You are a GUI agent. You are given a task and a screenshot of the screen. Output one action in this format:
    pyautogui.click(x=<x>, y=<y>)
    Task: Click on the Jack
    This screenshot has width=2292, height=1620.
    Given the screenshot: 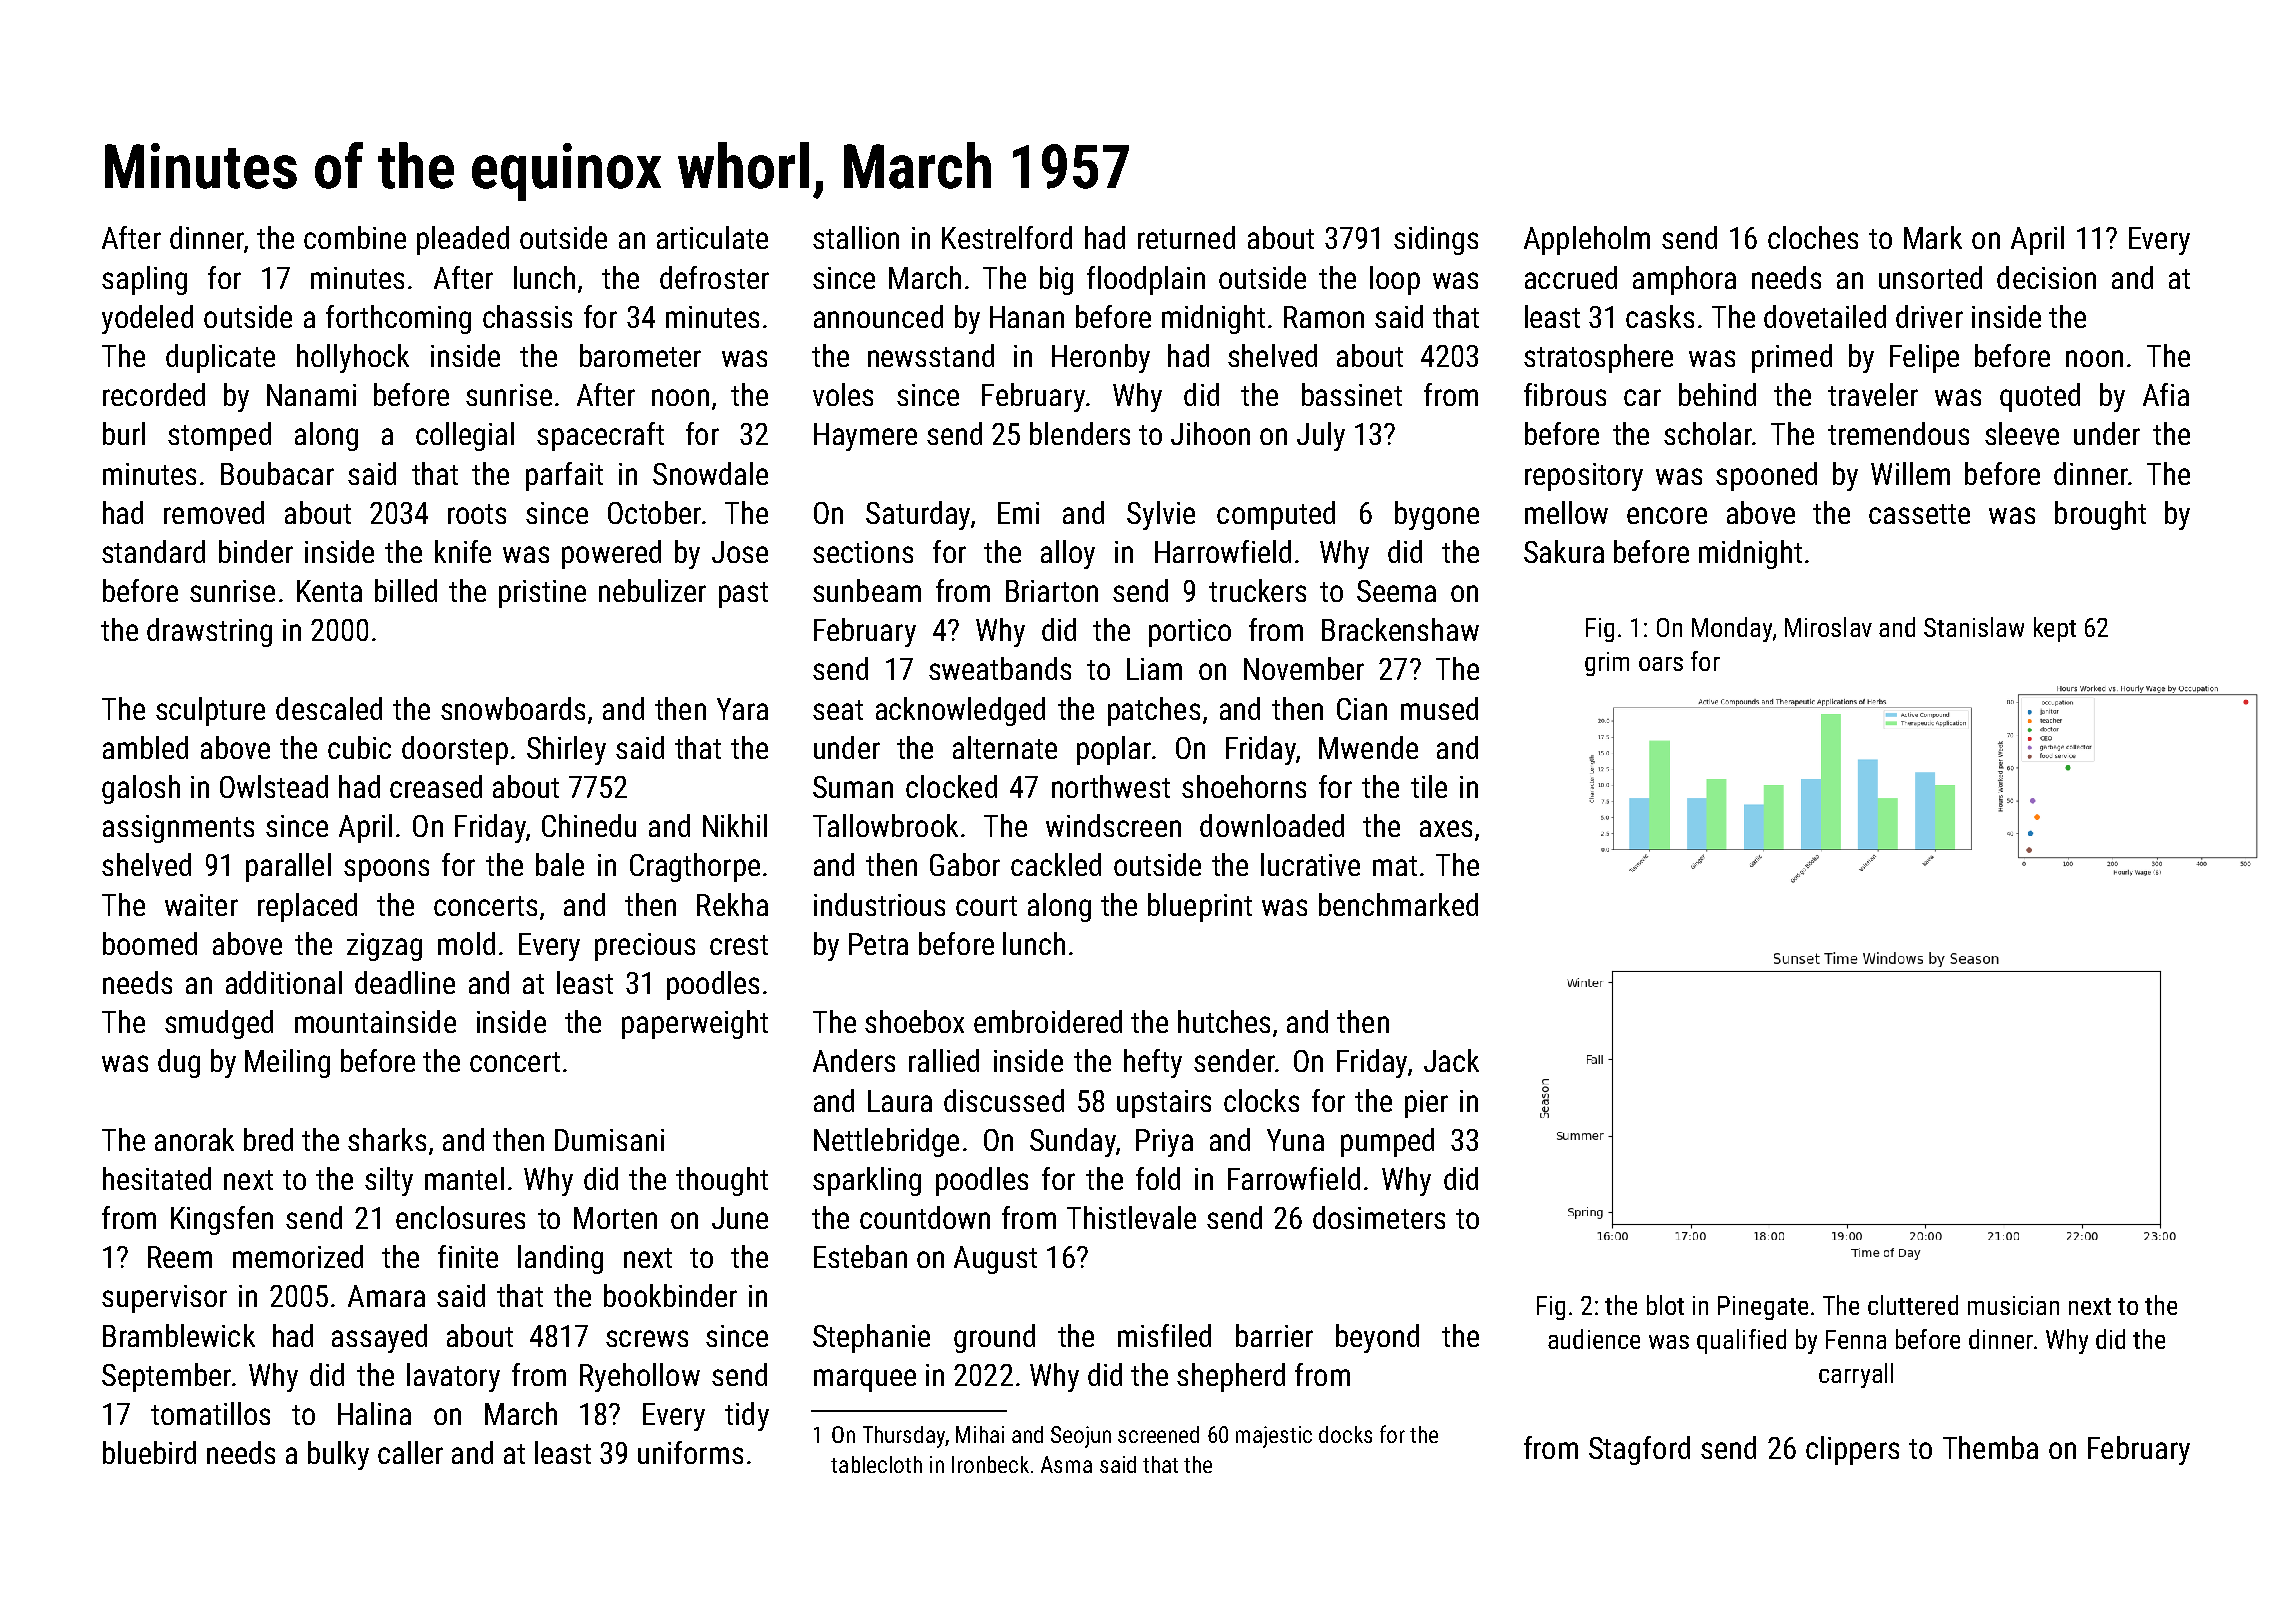 What is the action you would take?
    pyautogui.click(x=1451, y=1060)
